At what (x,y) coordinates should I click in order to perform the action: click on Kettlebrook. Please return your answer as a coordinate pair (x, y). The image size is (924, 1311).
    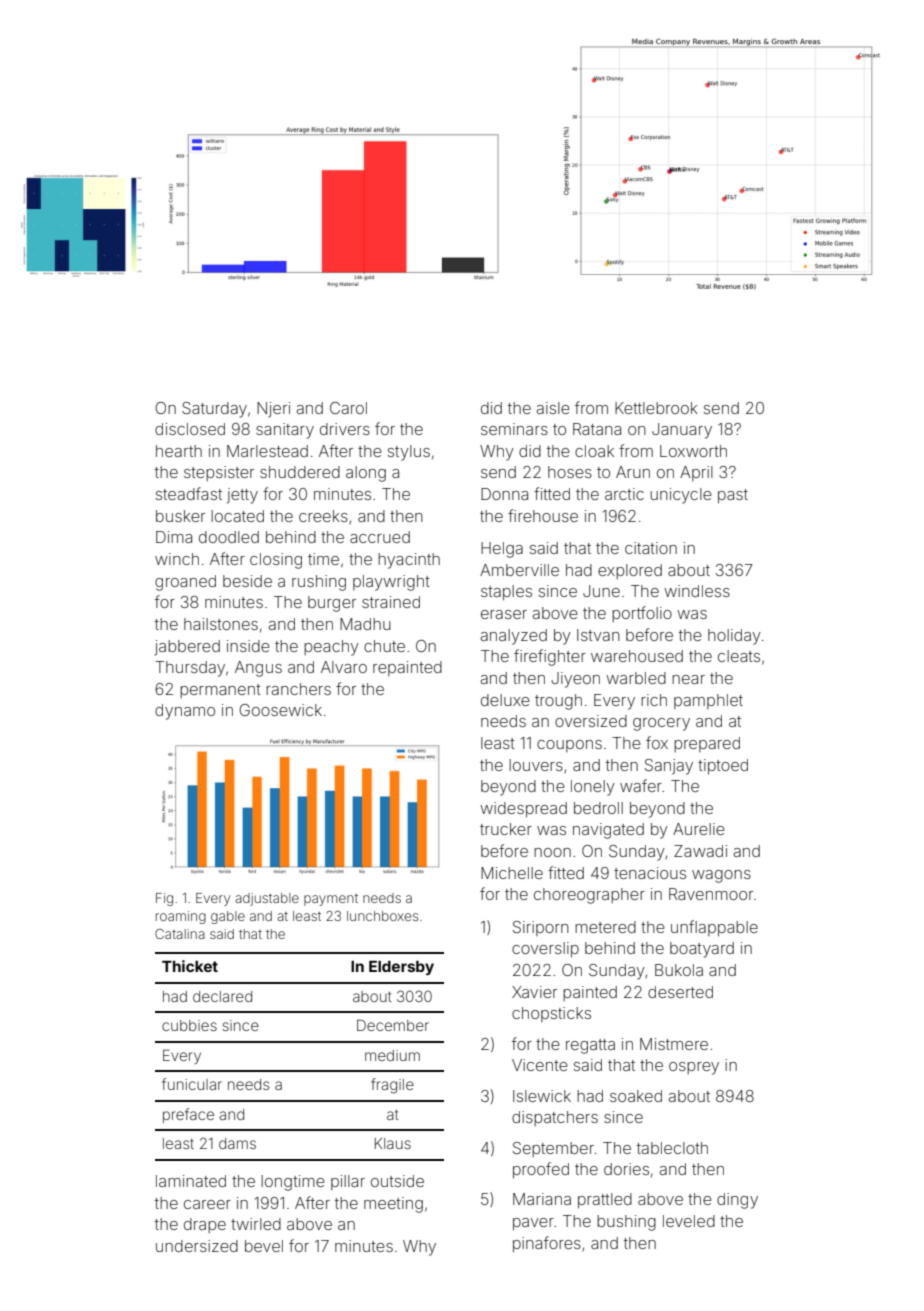
    Looking at the image, I should click on (656, 408).
